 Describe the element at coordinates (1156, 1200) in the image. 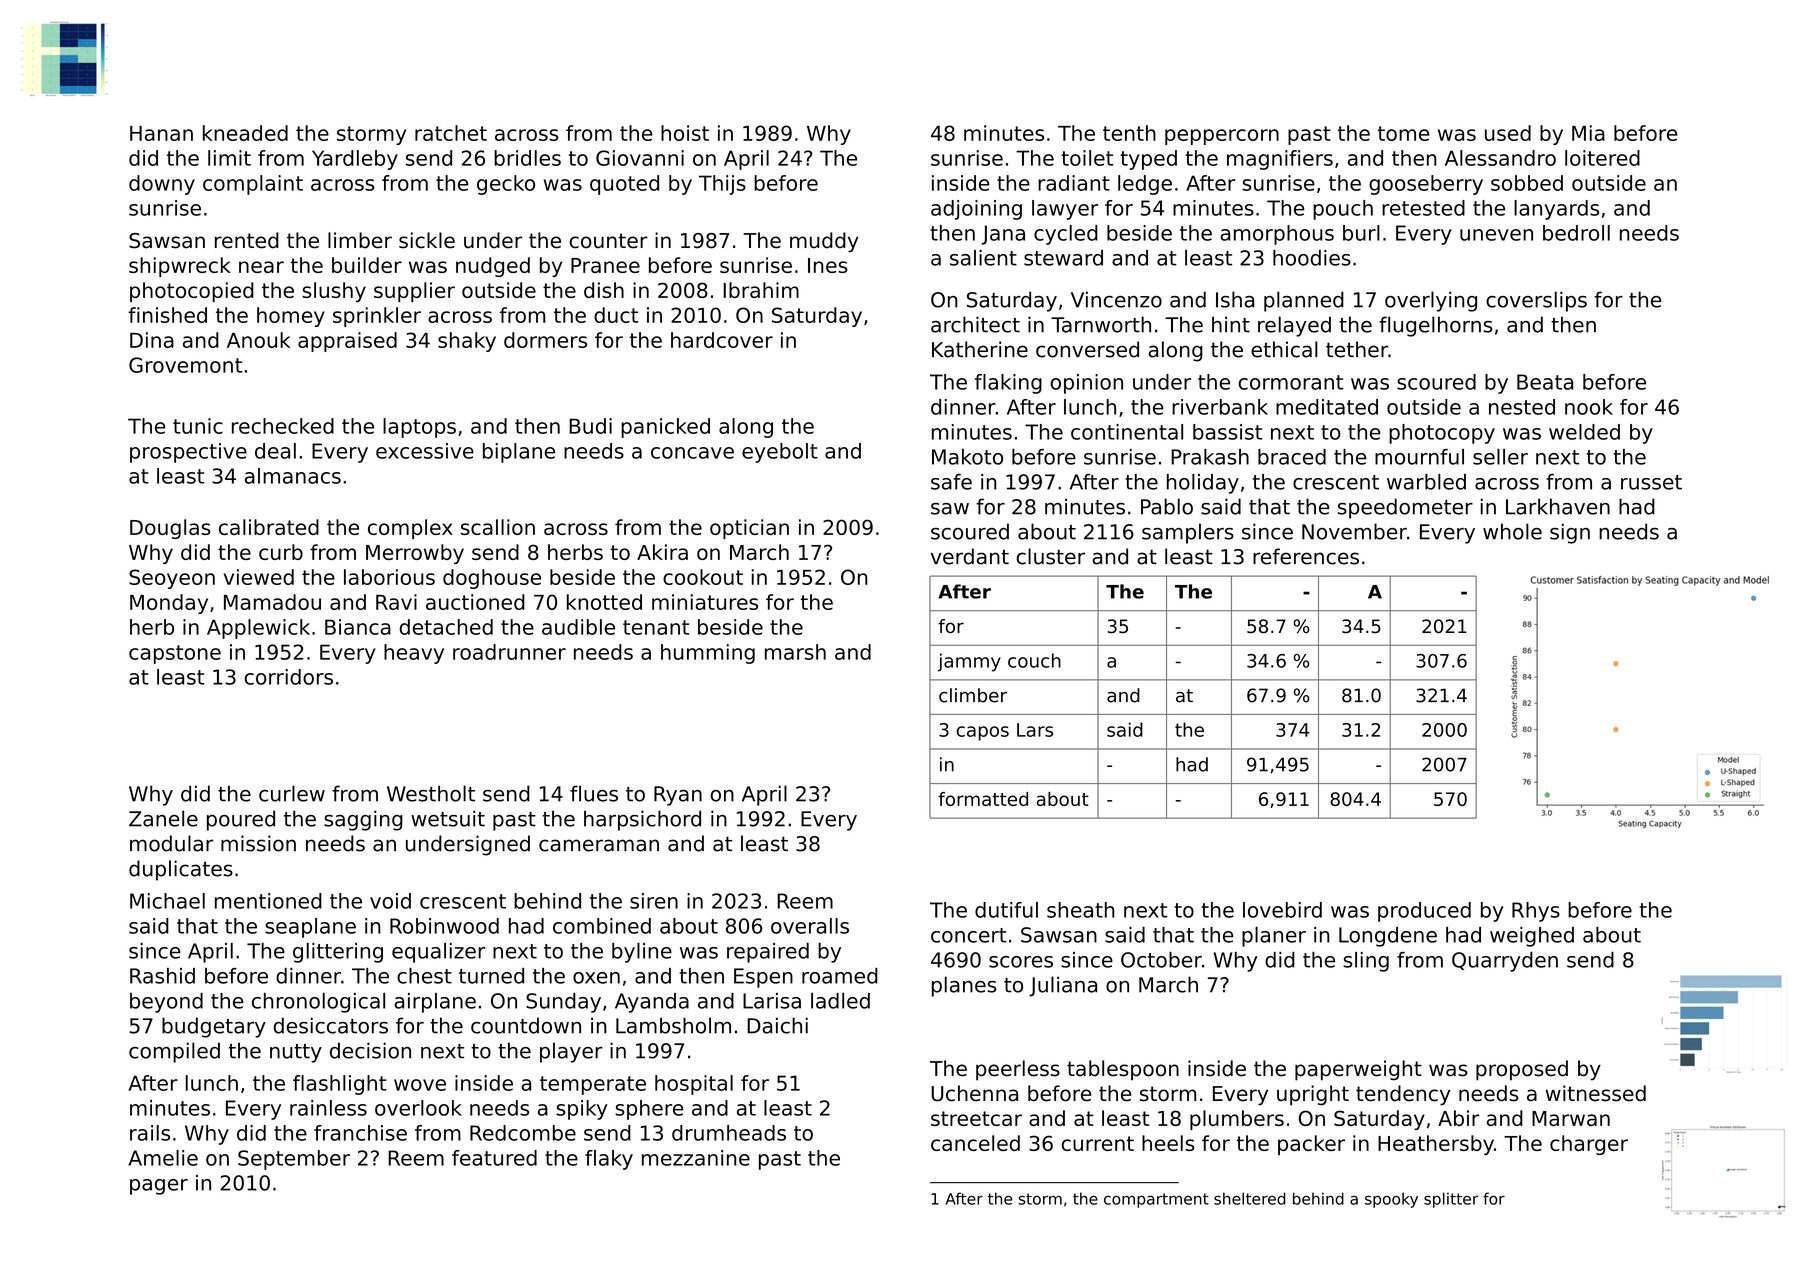

I see `compartment` at that location.
